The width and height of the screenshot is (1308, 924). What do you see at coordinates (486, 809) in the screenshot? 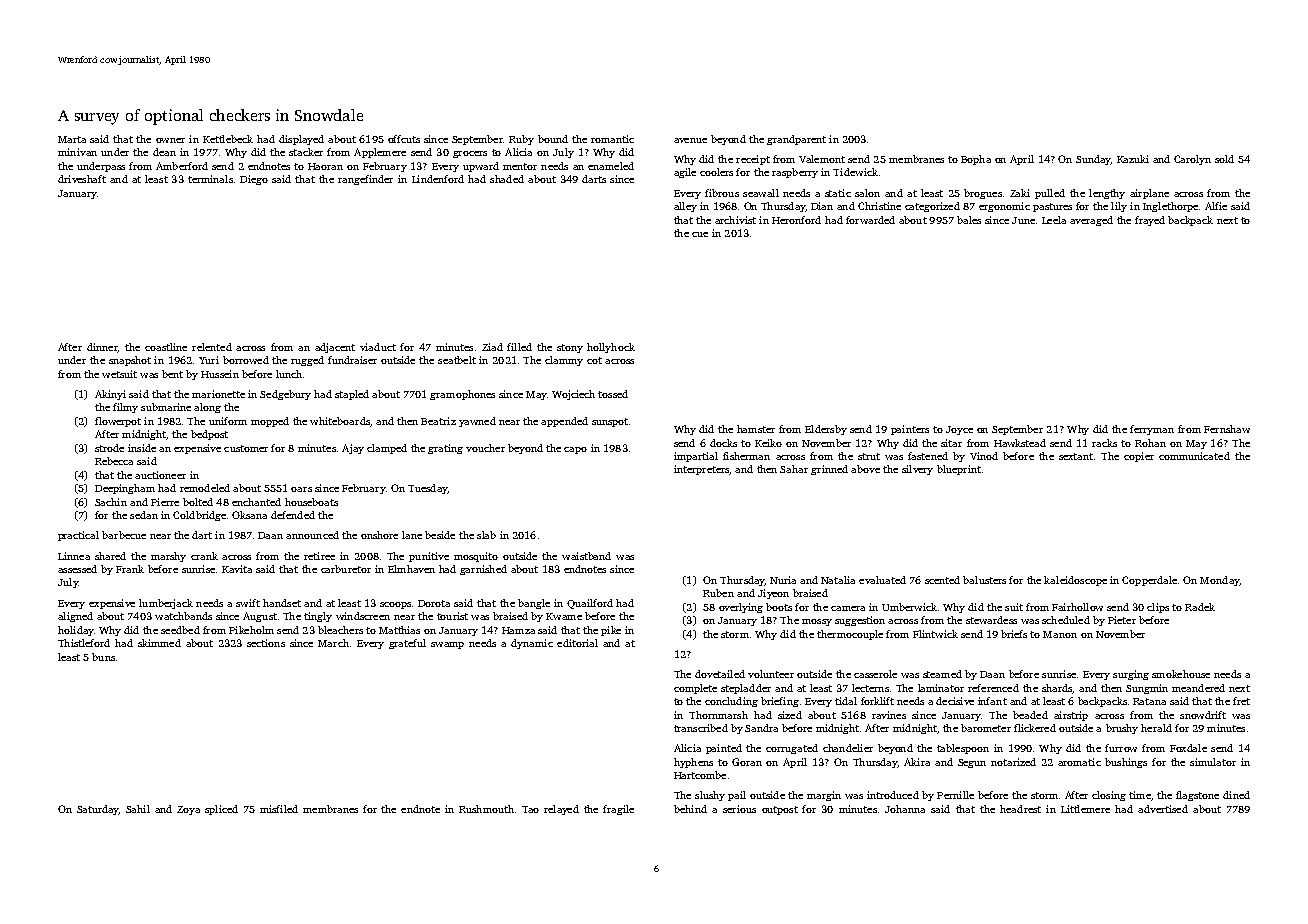
I see `Rushmouth` at bounding box center [486, 809].
